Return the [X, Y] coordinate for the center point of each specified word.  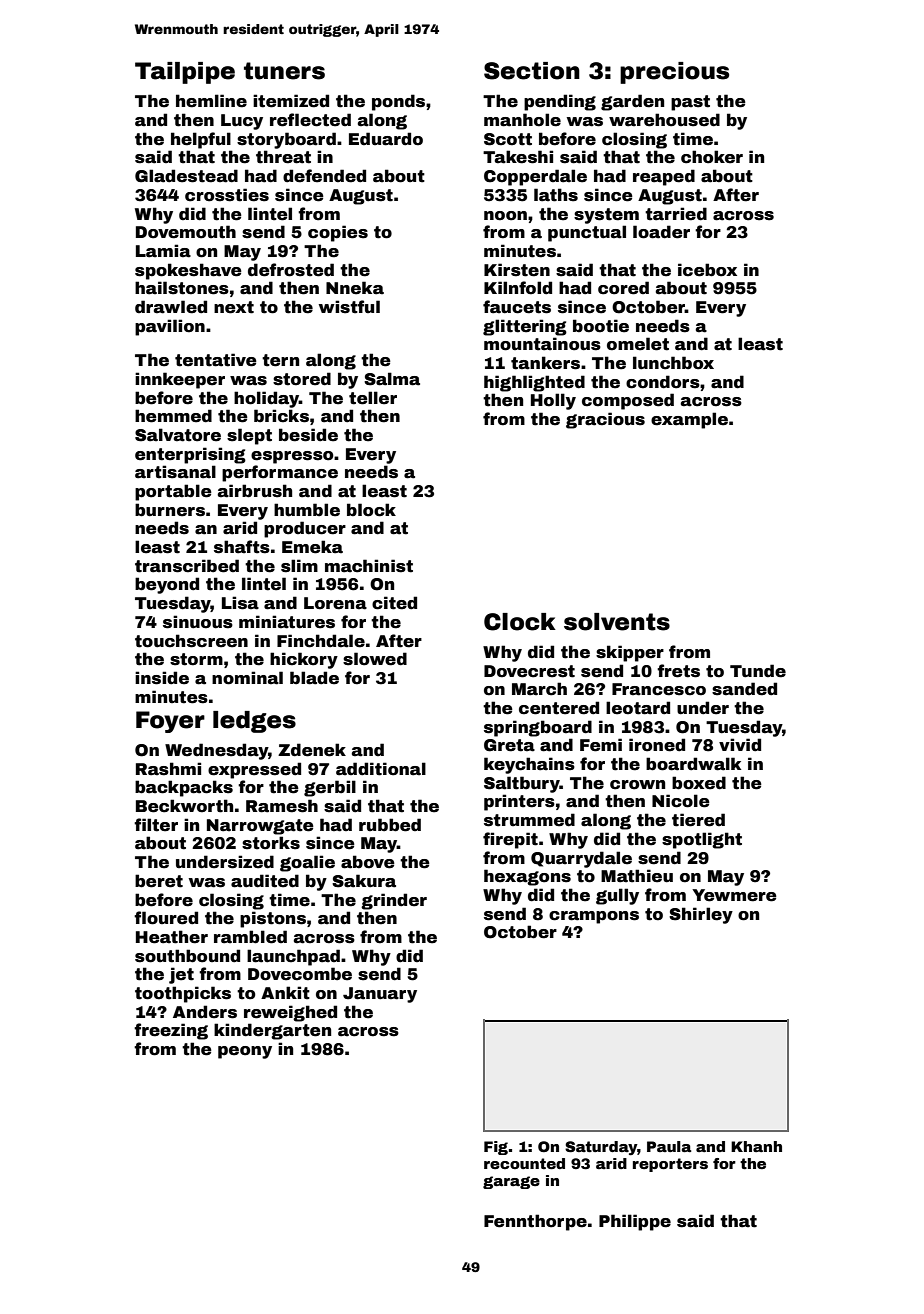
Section [532, 71]
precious [674, 73]
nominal [247, 678]
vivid [740, 745]
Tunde [758, 671]
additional [381, 769]
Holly [553, 401]
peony [245, 1052]
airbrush [255, 491]
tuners [284, 71]
